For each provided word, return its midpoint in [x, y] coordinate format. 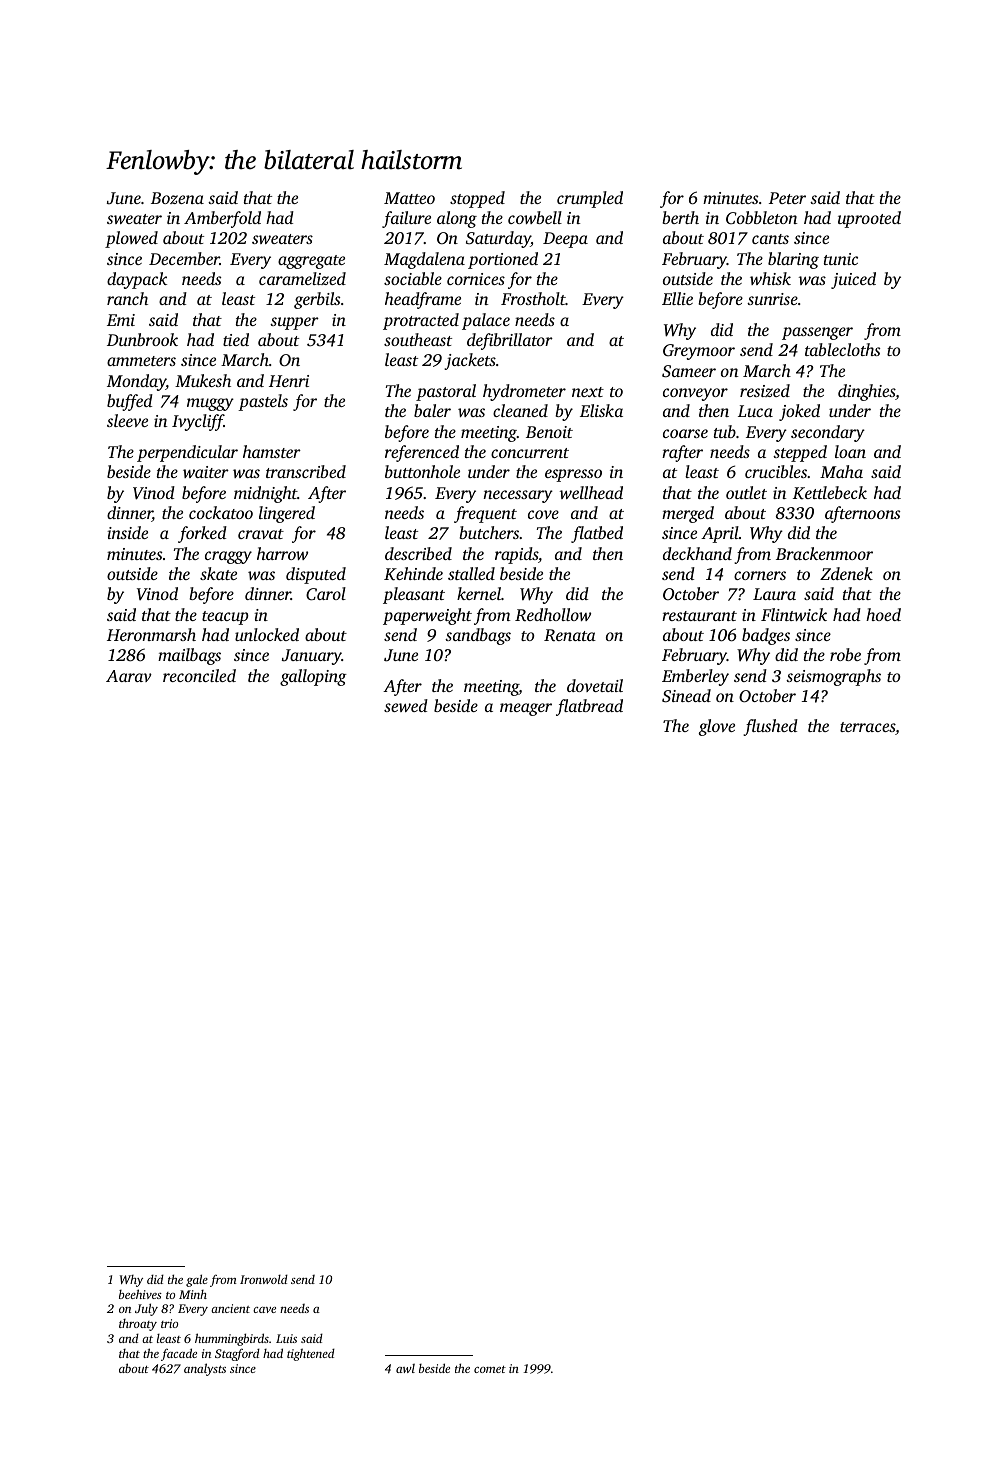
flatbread [589, 707]
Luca [755, 411]
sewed [406, 705]
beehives [140, 1294]
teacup [225, 618]
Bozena [177, 198]
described [418, 553]
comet [490, 1369]
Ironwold [264, 1279]
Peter [787, 198]
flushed [770, 727]
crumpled [590, 199]
